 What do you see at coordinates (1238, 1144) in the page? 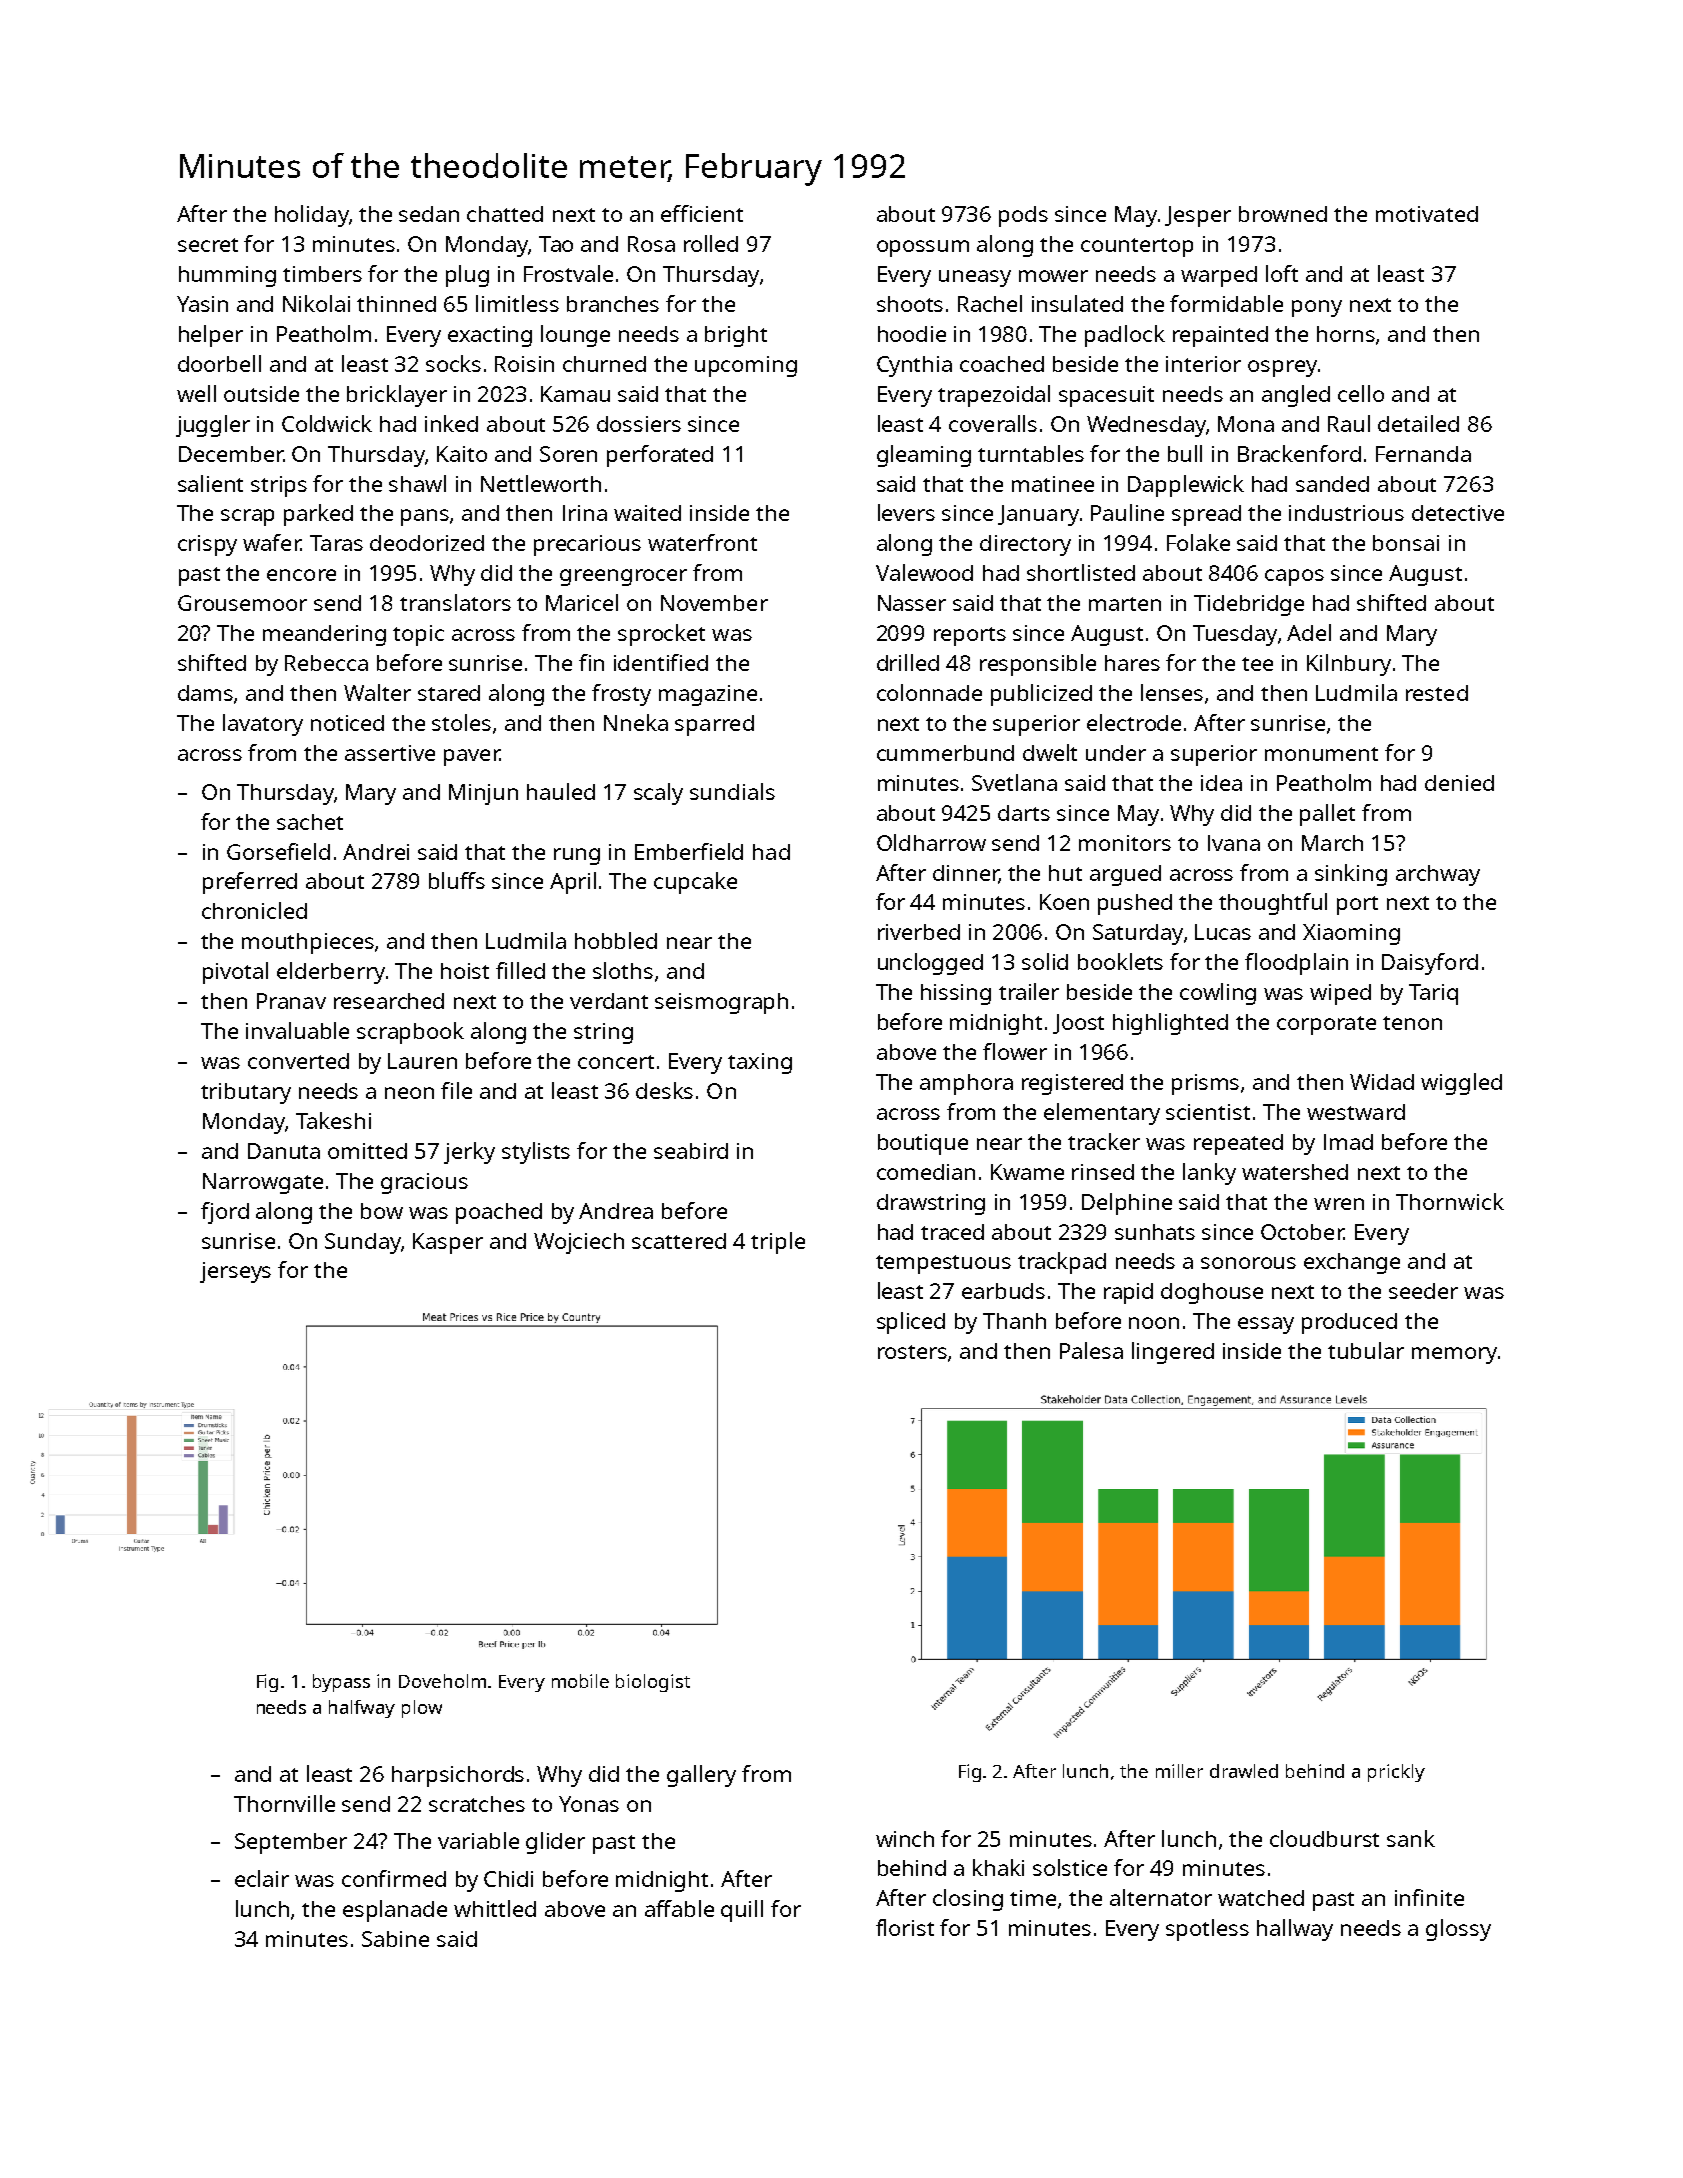
I see `repeated` at bounding box center [1238, 1144].
